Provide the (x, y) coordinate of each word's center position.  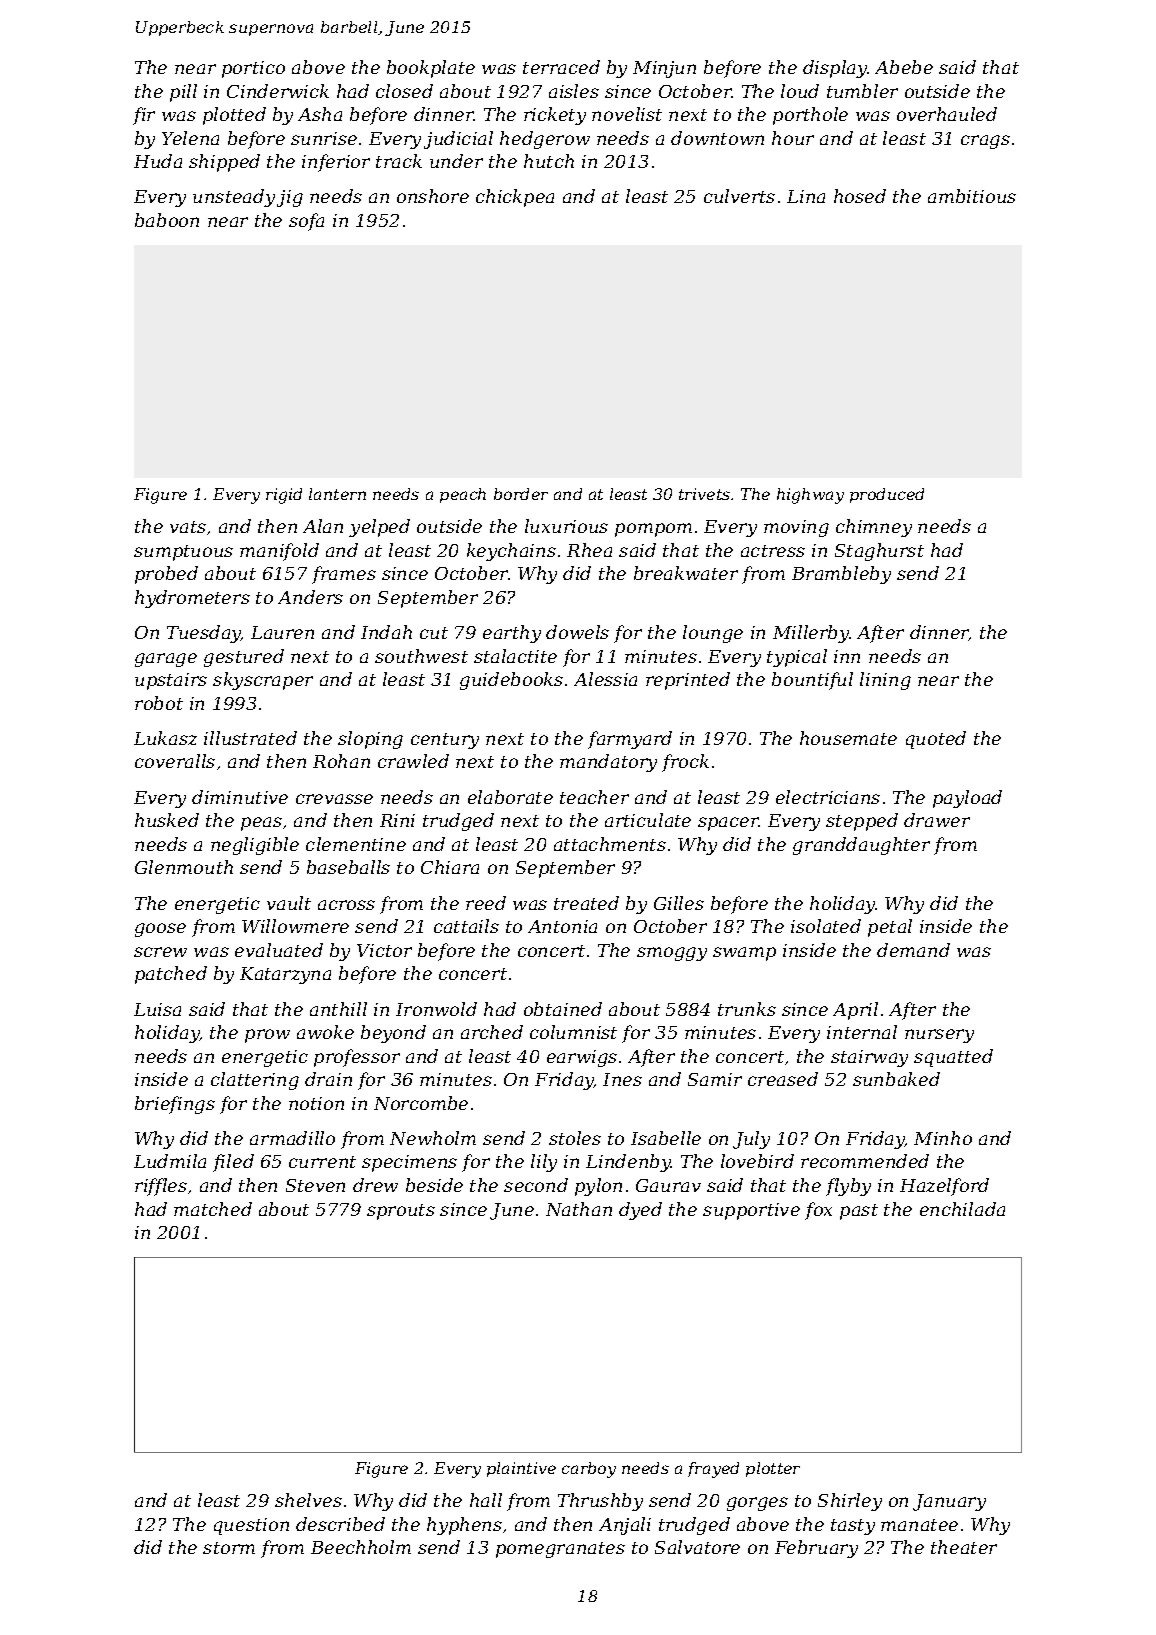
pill (183, 93)
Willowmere (295, 926)
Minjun (664, 69)
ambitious (972, 196)
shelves (308, 1500)
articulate (648, 820)
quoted (936, 740)
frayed (713, 1470)
